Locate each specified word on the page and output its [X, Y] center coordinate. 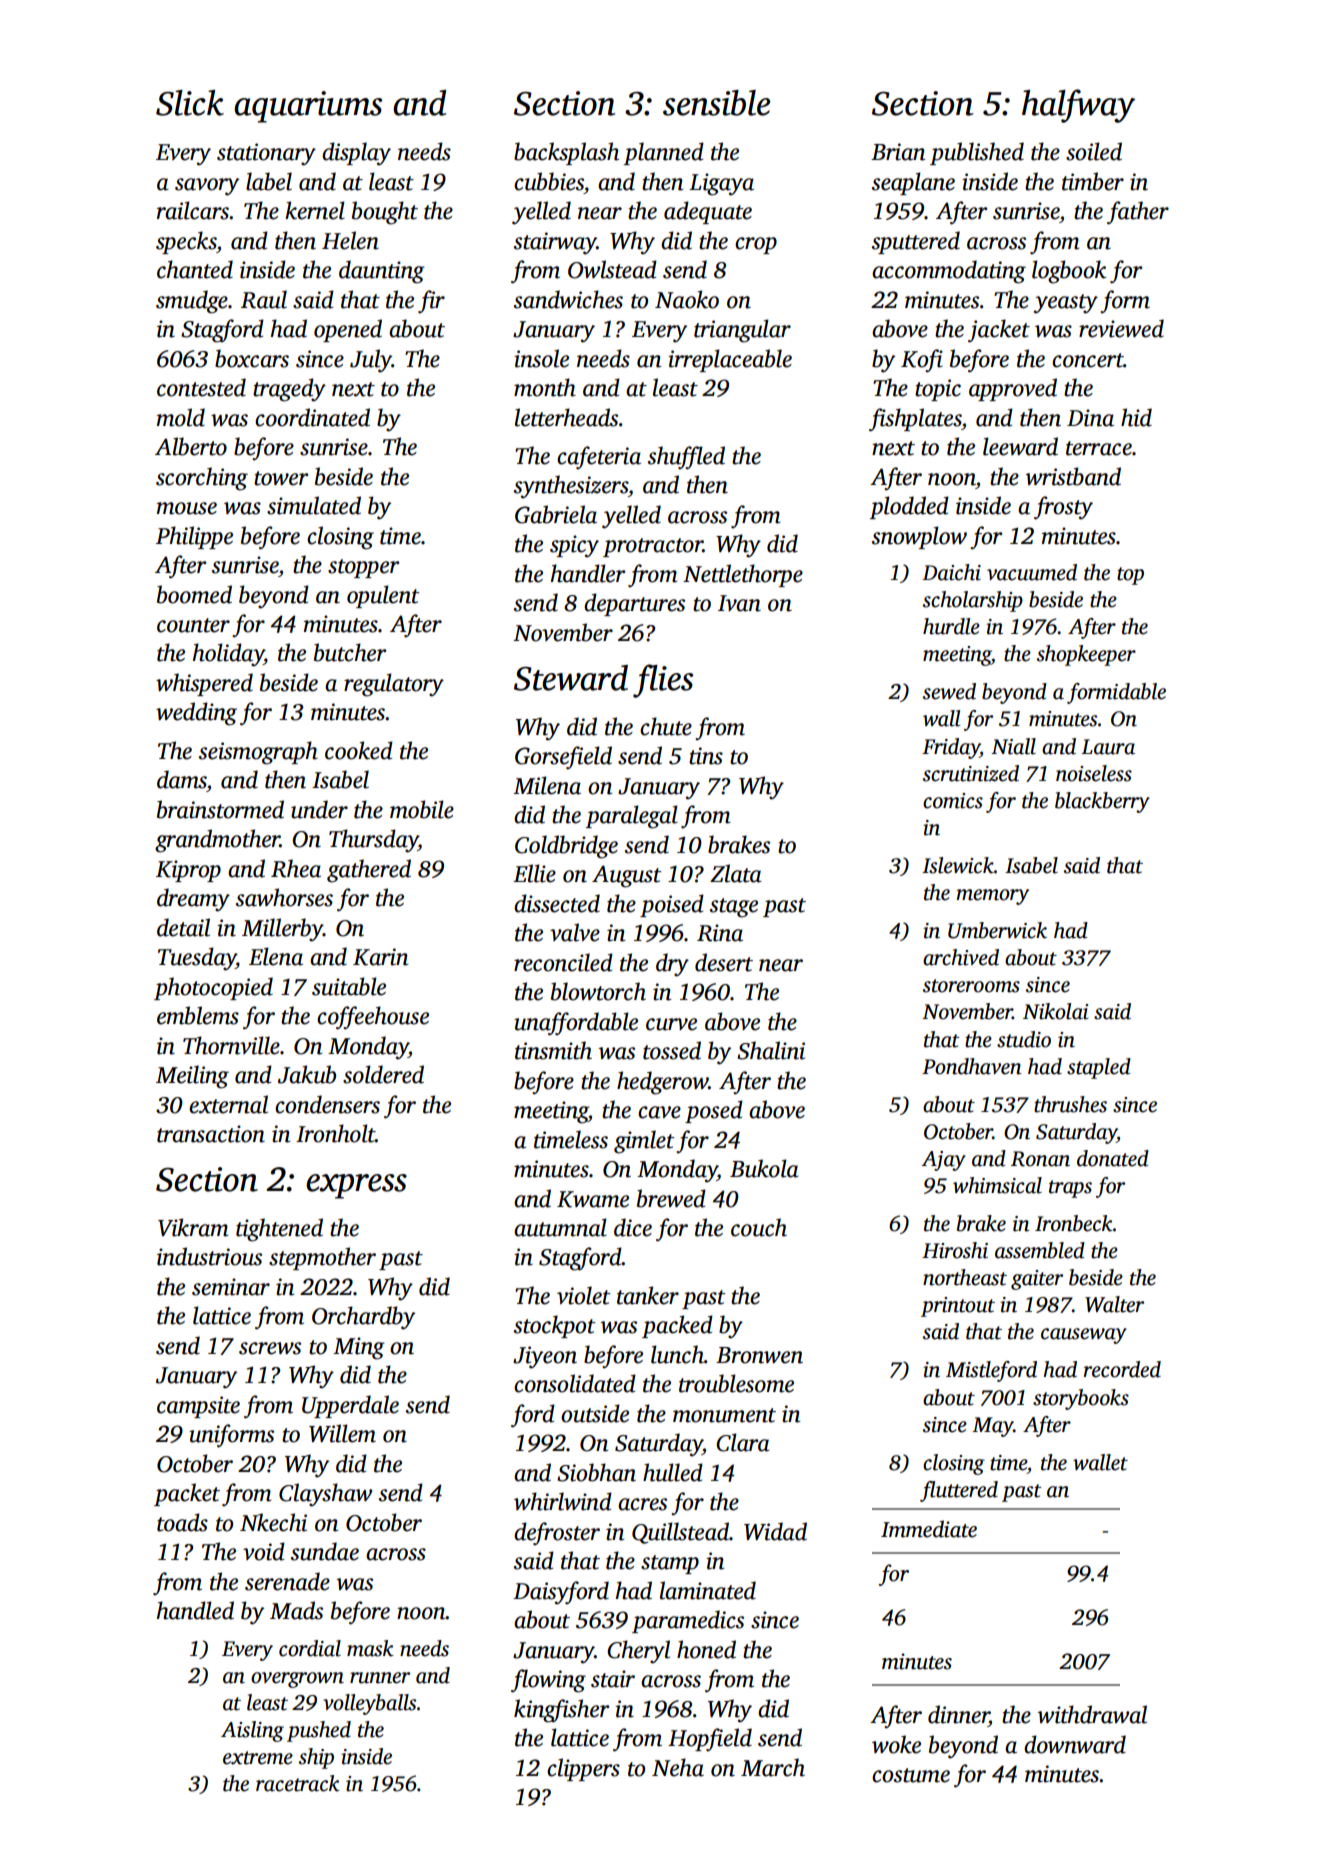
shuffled [686, 458]
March [773, 1767]
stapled [1099, 1068]
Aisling [252, 1731]
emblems [198, 1015]
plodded [909, 507]
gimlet [644, 1142]
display [356, 154]
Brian [898, 152]
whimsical [997, 1185]
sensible [716, 103]
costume [911, 1775]
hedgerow [662, 1083]
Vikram [193, 1227]
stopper [363, 568]
